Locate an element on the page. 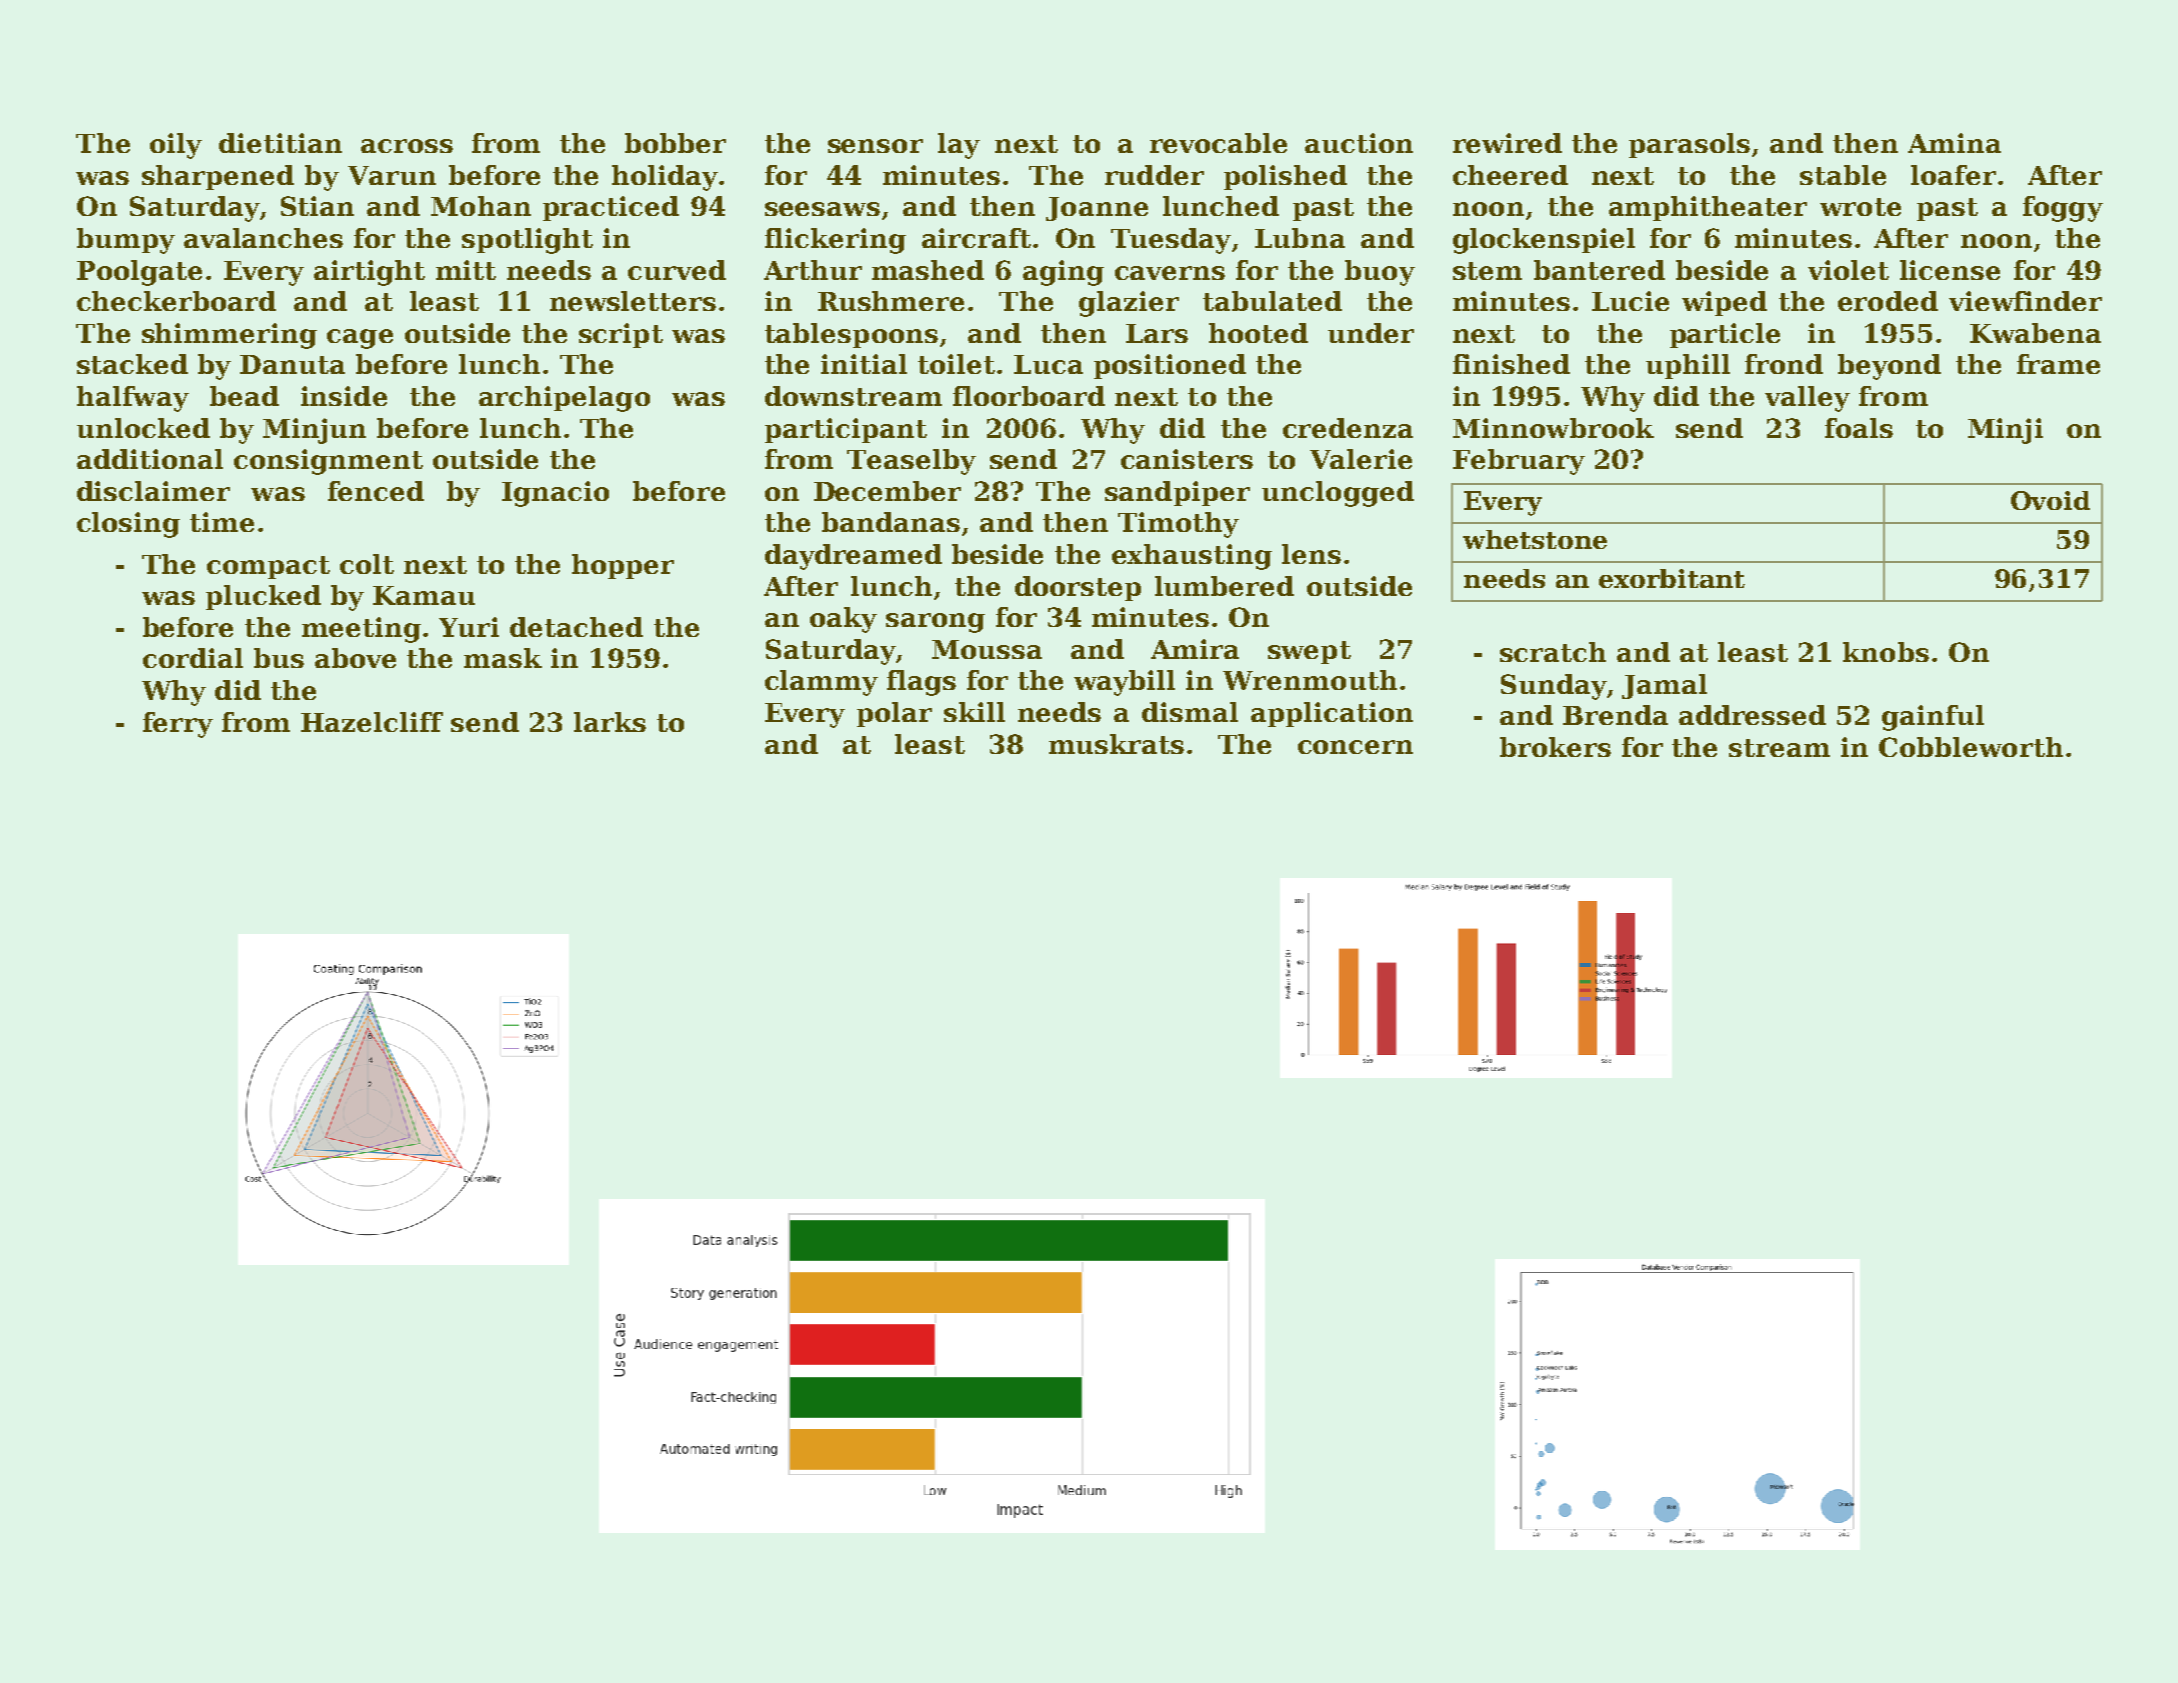 This image has width=2178, height=1683. larks is located at coordinates (610, 722).
